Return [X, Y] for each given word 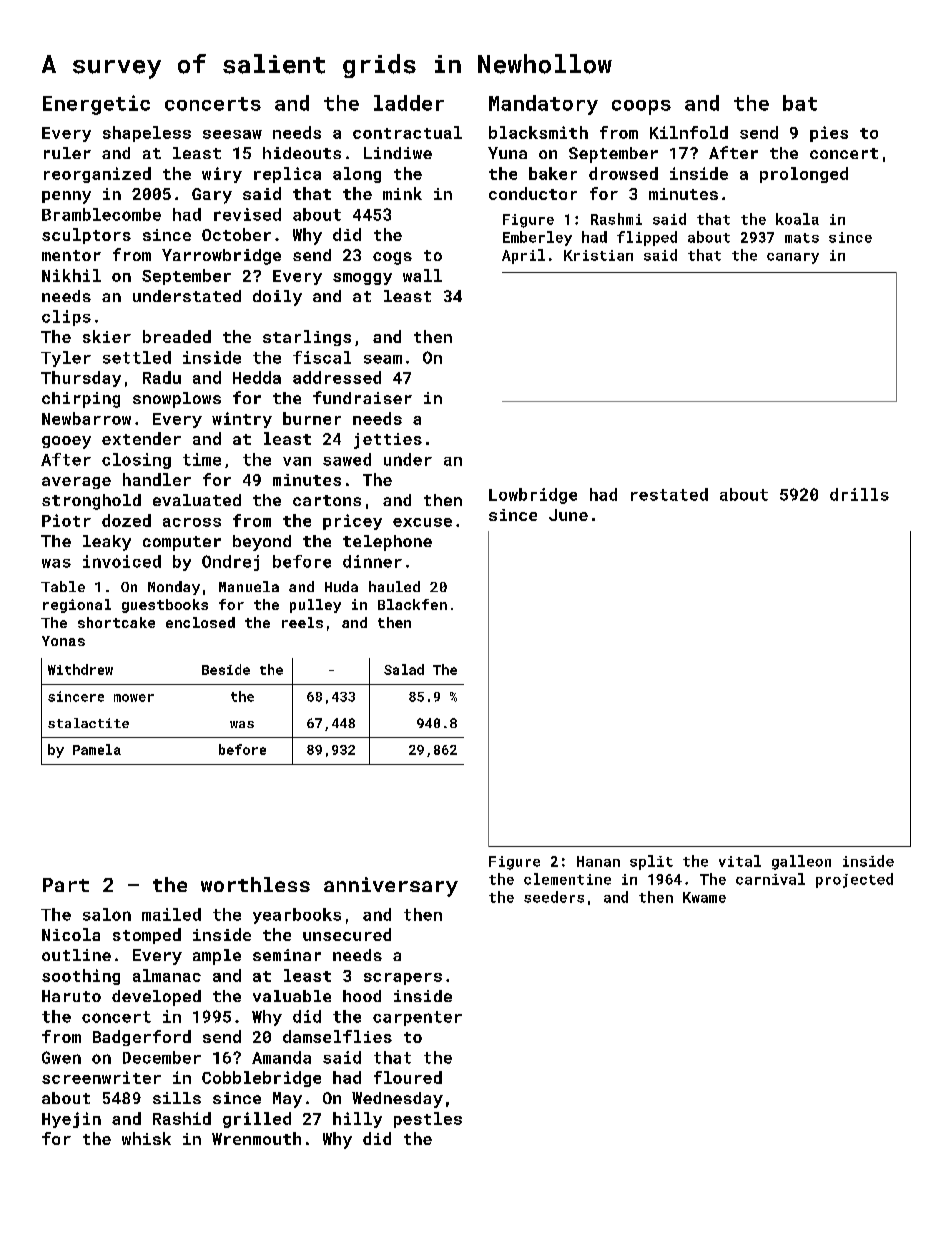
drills [859, 494]
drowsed [623, 173]
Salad [404, 669]
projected [854, 880]
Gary [212, 196]
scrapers [403, 979]
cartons [327, 500]
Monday [174, 588]
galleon [801, 862]
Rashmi [616, 219]
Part [66, 885]
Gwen [61, 1057]
